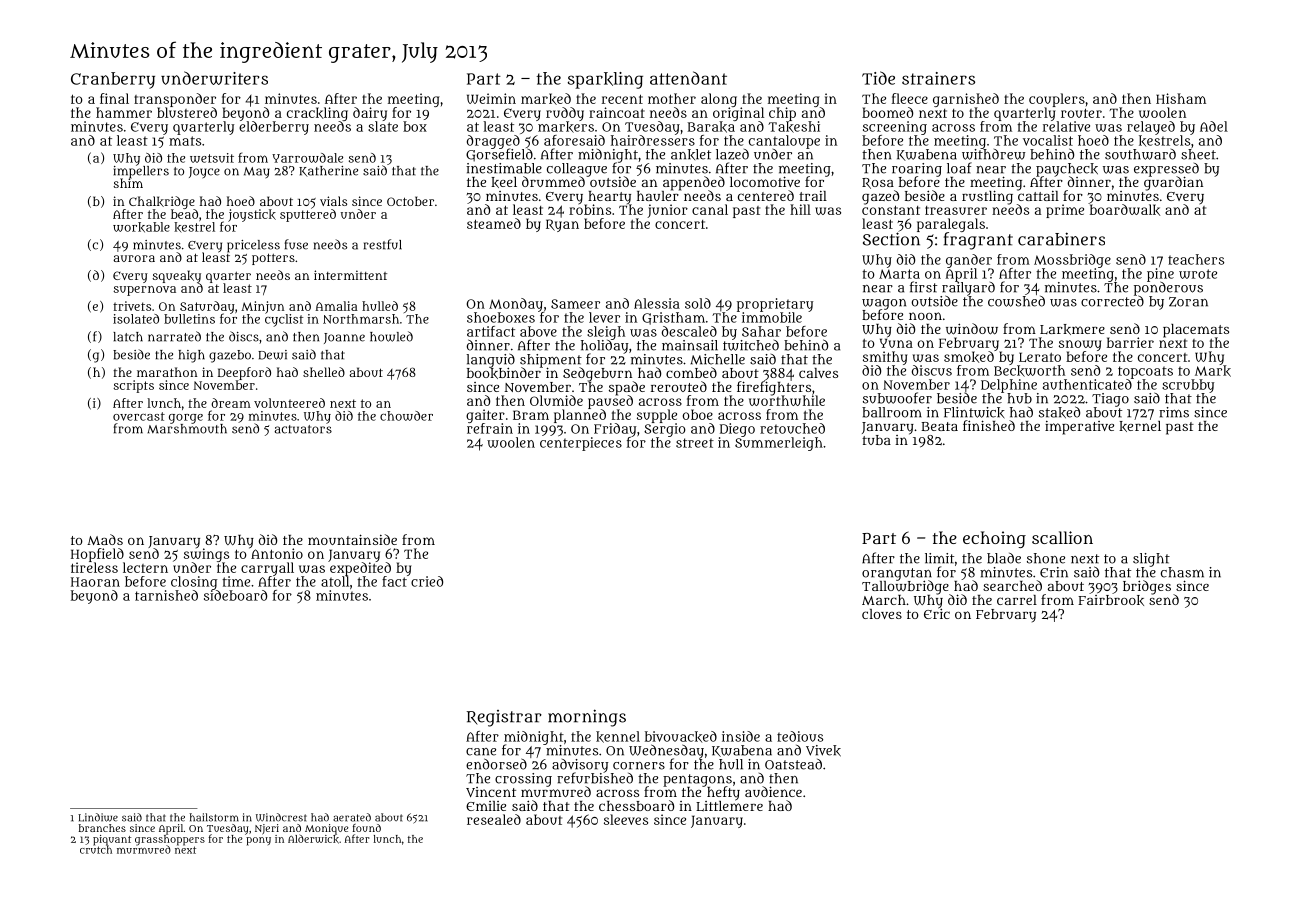  Describe the element at coordinates (252, 215) in the screenshot. I see `joystick` at that location.
